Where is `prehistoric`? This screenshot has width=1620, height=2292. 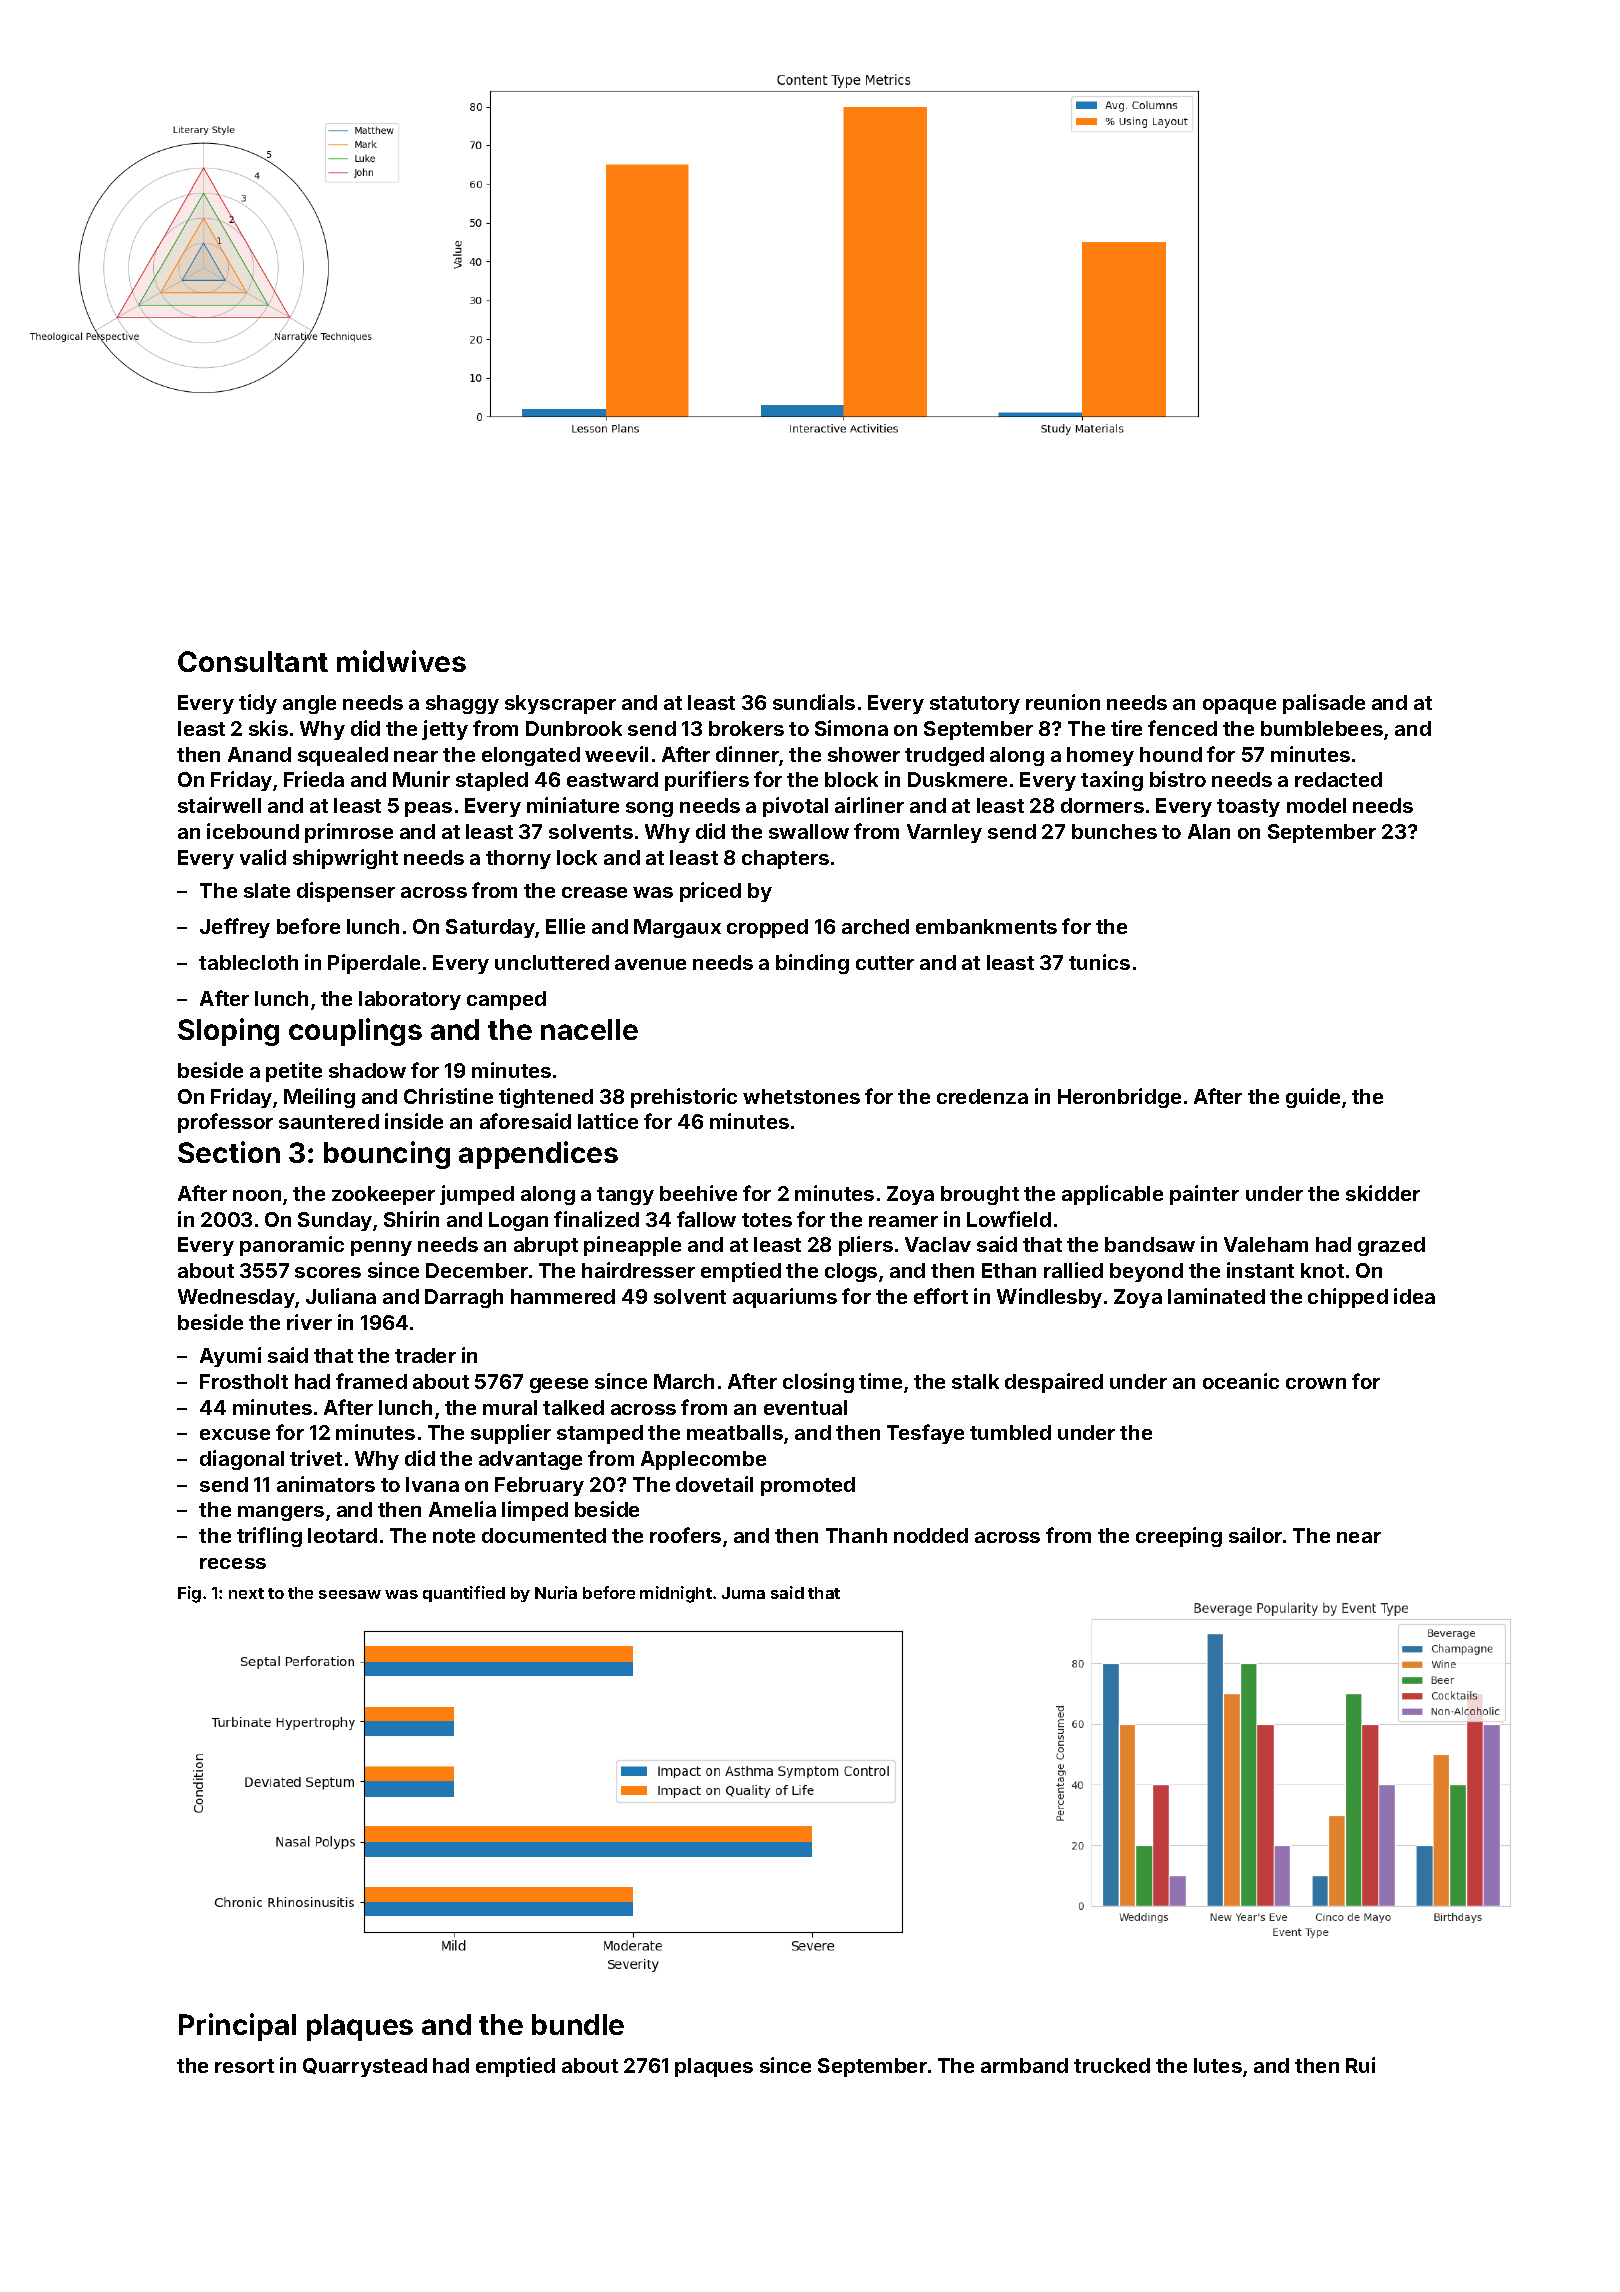
prehistoric is located at coordinates (684, 1098).
